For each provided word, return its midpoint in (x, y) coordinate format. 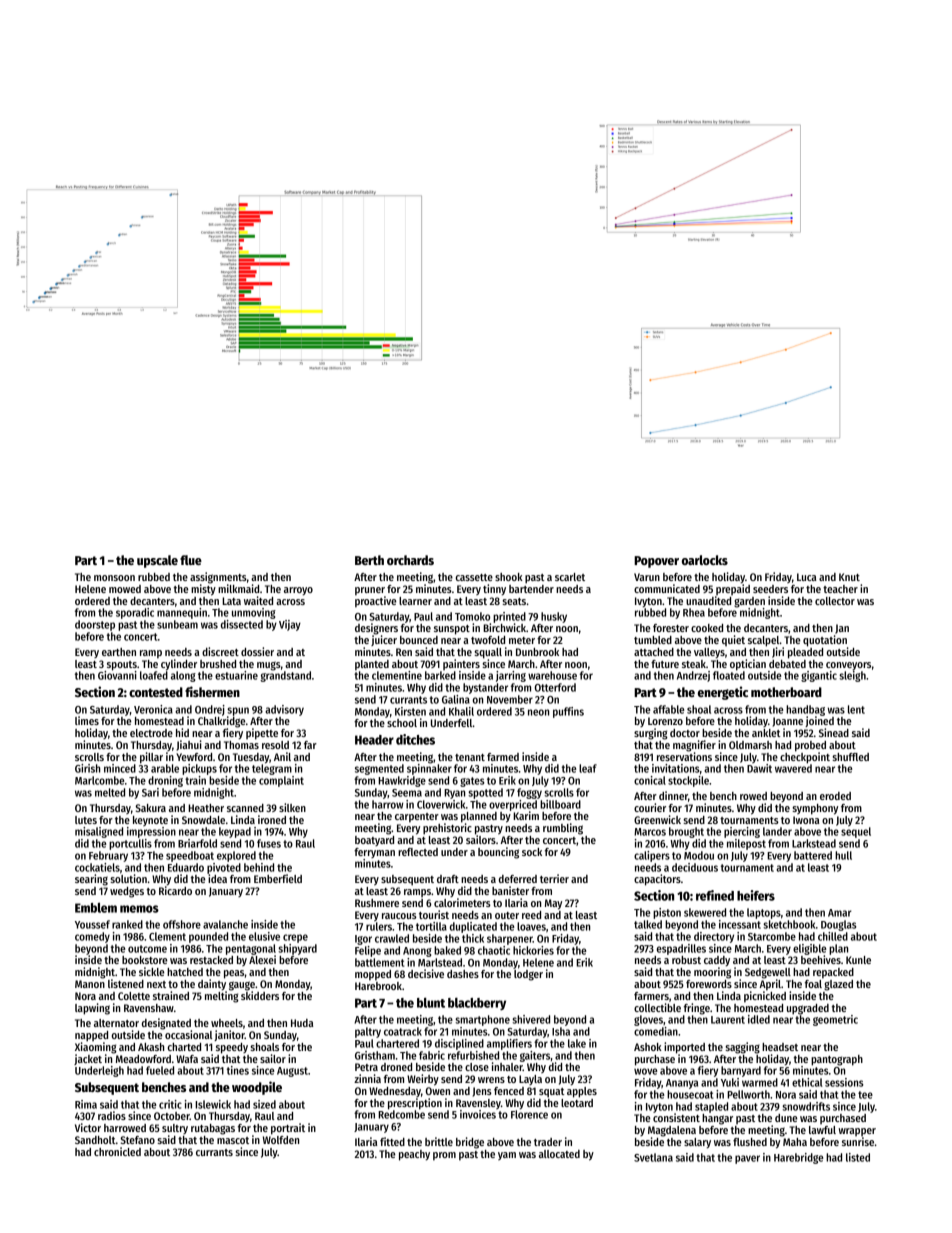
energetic (723, 693)
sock (532, 852)
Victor (88, 1127)
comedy (92, 937)
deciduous (695, 867)
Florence (529, 1114)
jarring (511, 676)
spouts (122, 666)
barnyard (741, 1071)
